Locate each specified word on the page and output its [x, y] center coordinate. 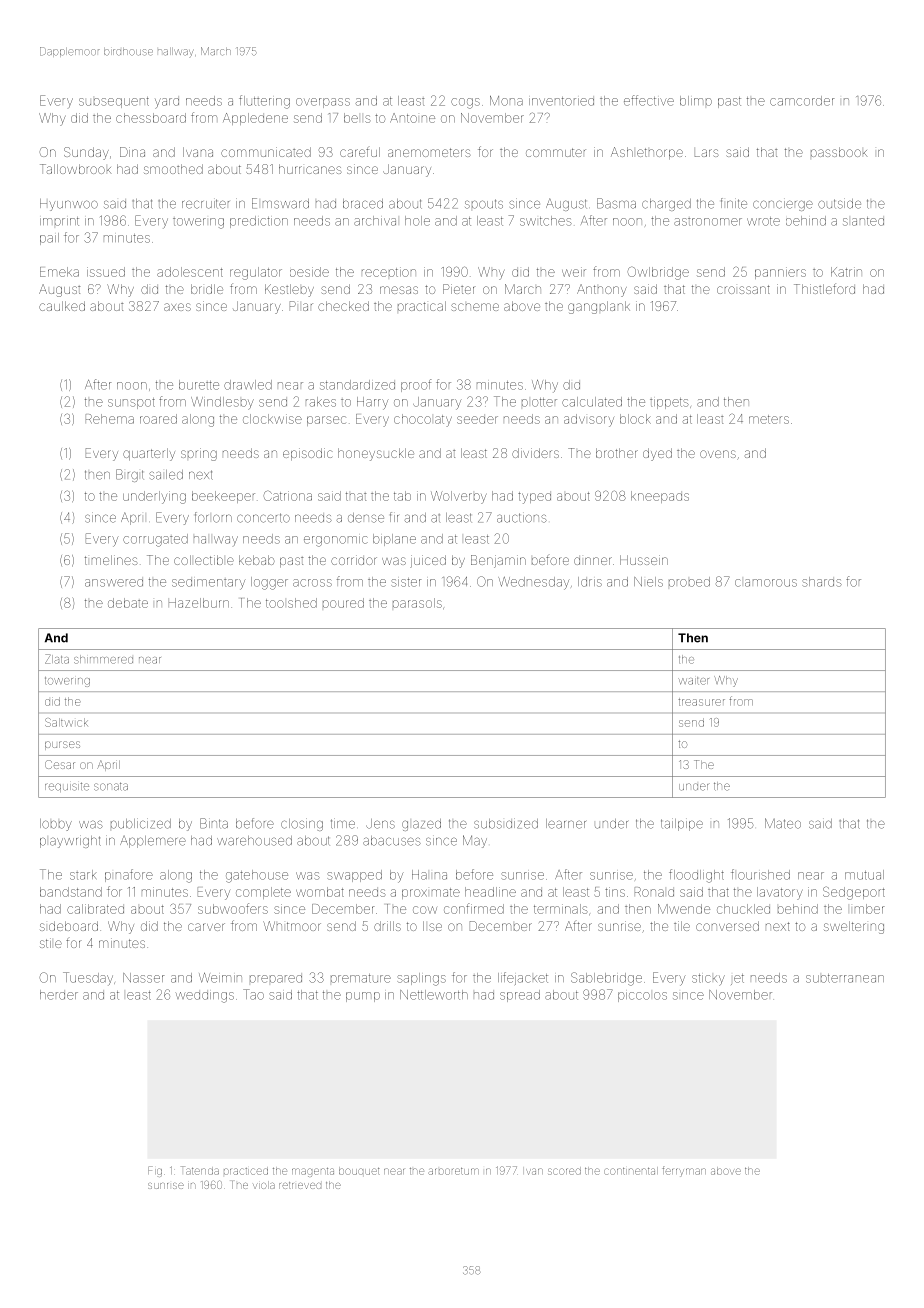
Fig [155, 1171]
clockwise [272, 419]
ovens [718, 454]
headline [490, 892]
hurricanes [310, 169]
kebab [257, 560]
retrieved [300, 1185]
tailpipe [682, 824]
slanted [863, 221]
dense [366, 518]
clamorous [766, 583]
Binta [214, 823]
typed [534, 498]
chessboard [151, 118]
